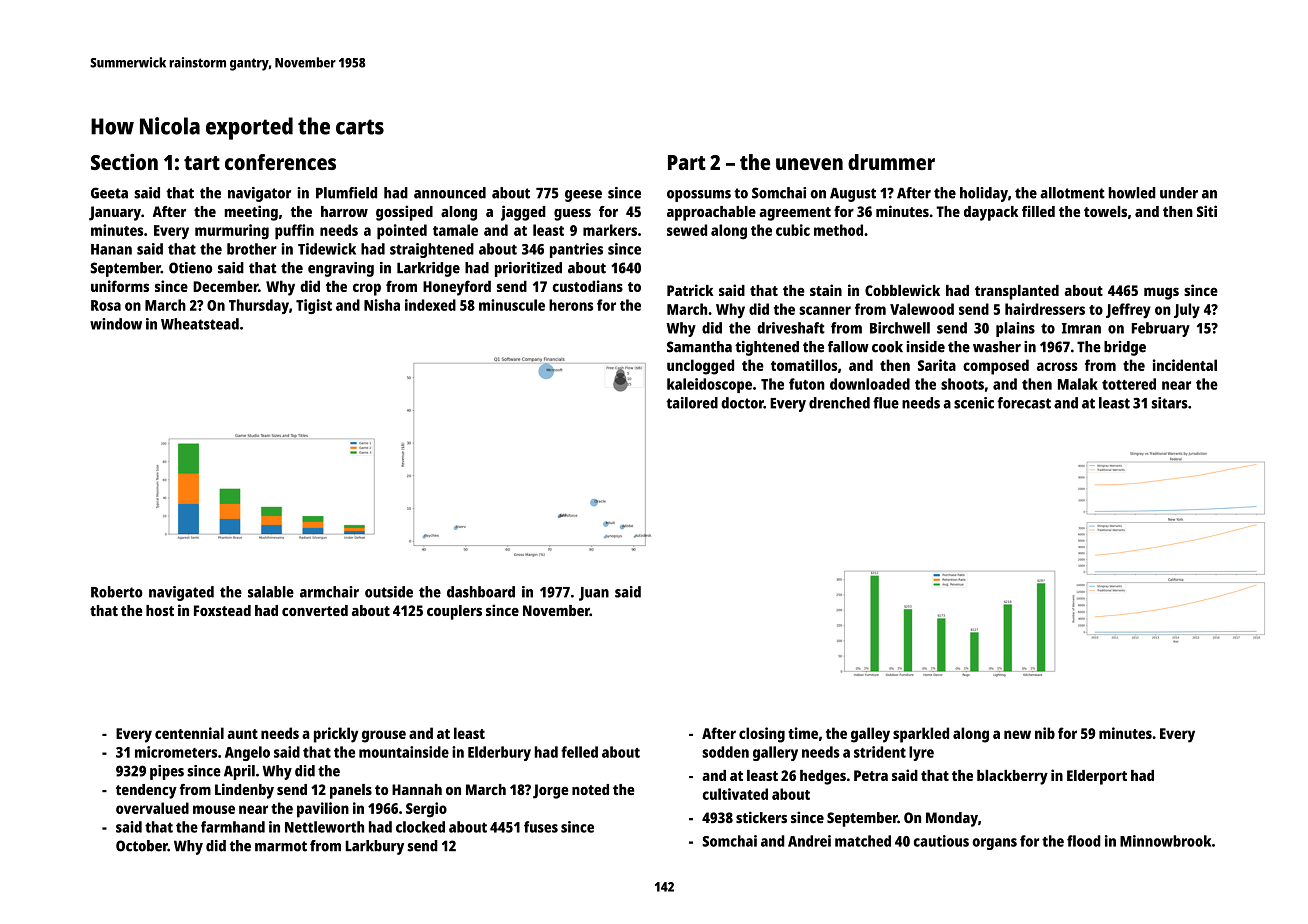  What do you see at coordinates (795, 214) in the image?
I see `agreement` at bounding box center [795, 214].
